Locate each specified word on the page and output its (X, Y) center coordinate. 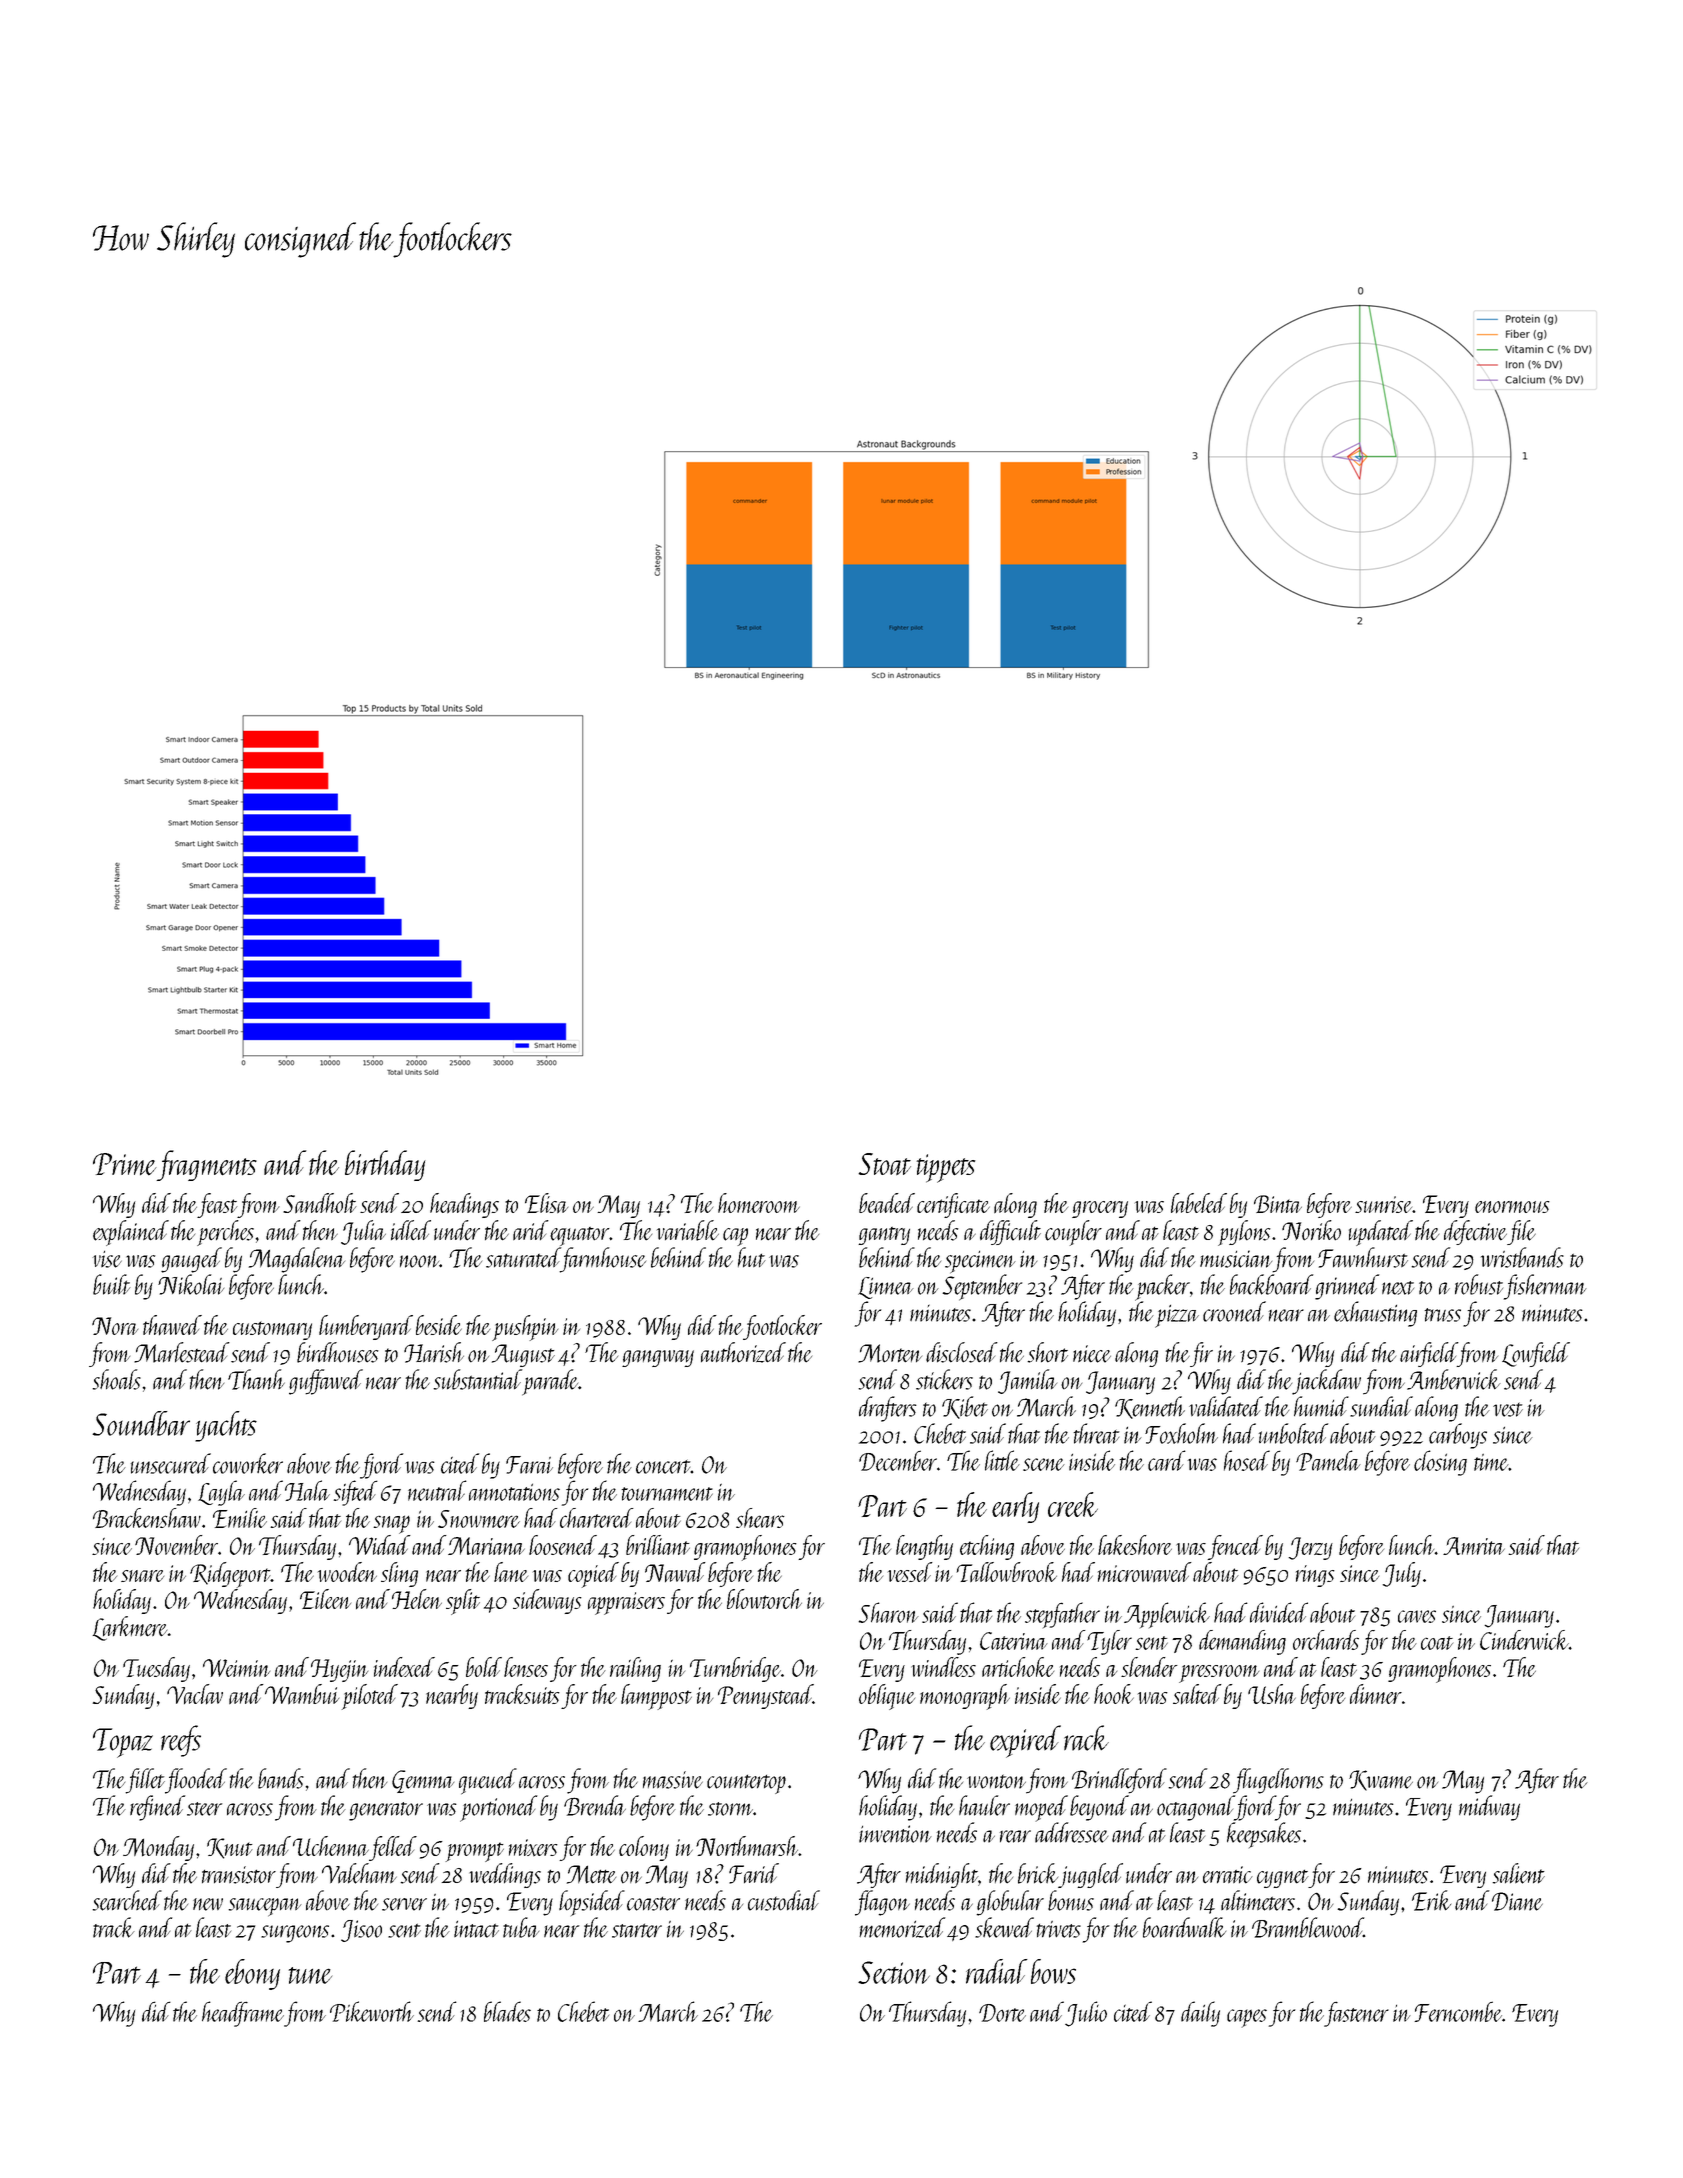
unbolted (1293, 1433)
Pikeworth (372, 2011)
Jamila (1027, 1381)
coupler (1073, 1233)
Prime (124, 1164)
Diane (1517, 1901)
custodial (784, 1900)
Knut (230, 1848)
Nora (115, 1326)
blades (507, 2011)
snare (142, 1576)
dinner (1376, 1694)
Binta (1278, 1204)
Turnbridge (735, 1669)
